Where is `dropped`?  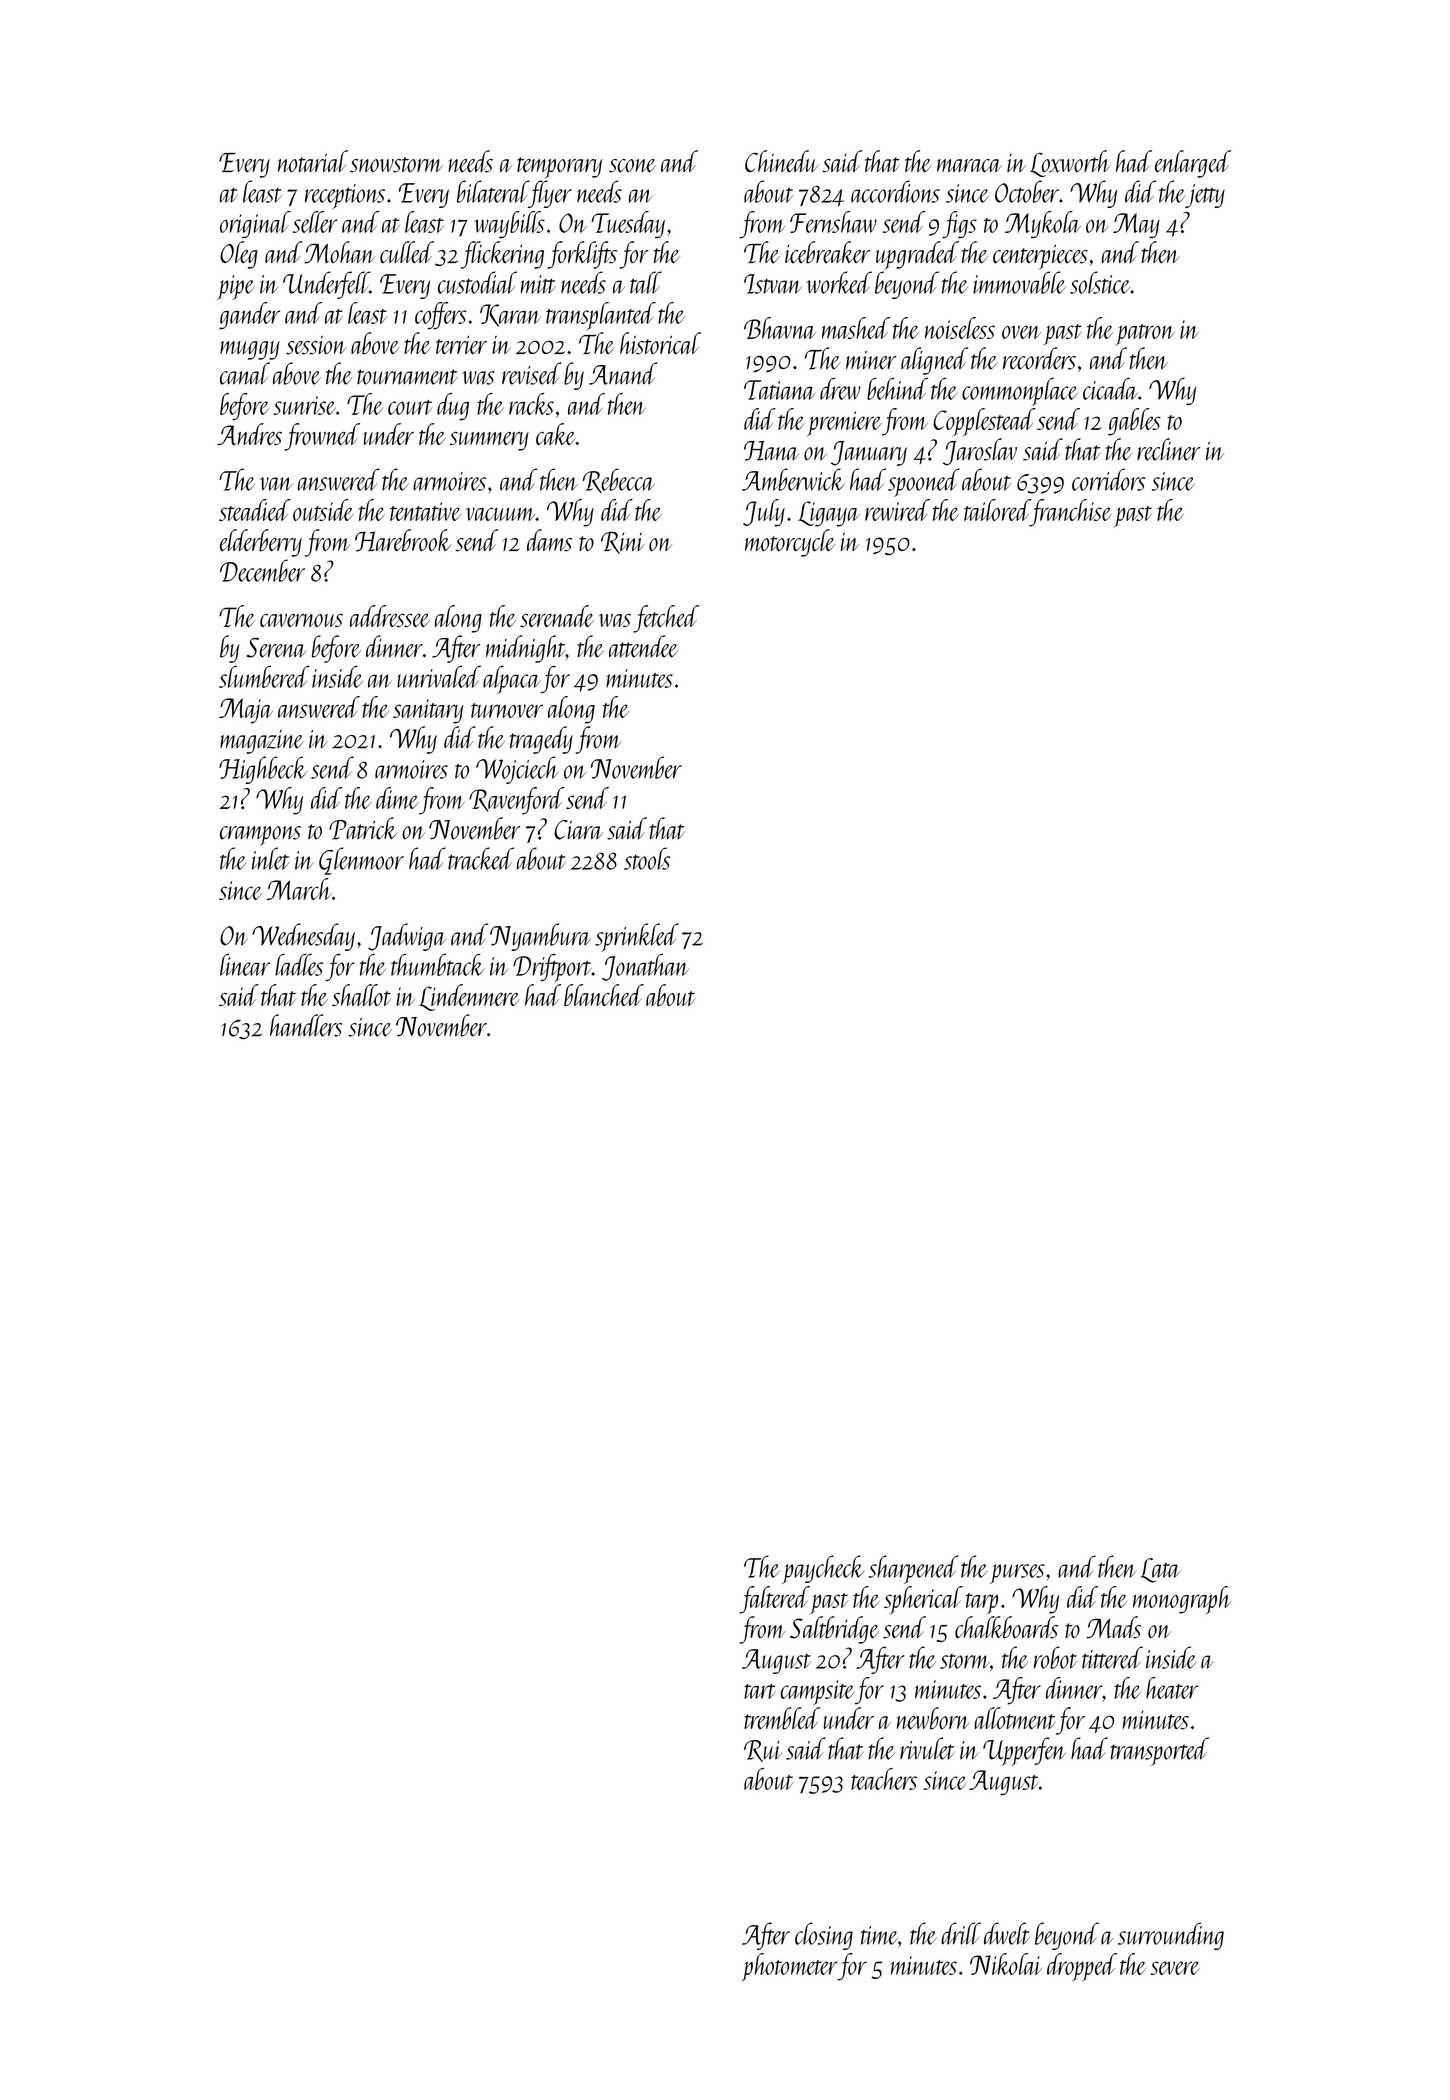 dropped is located at coordinates (1082, 1967).
